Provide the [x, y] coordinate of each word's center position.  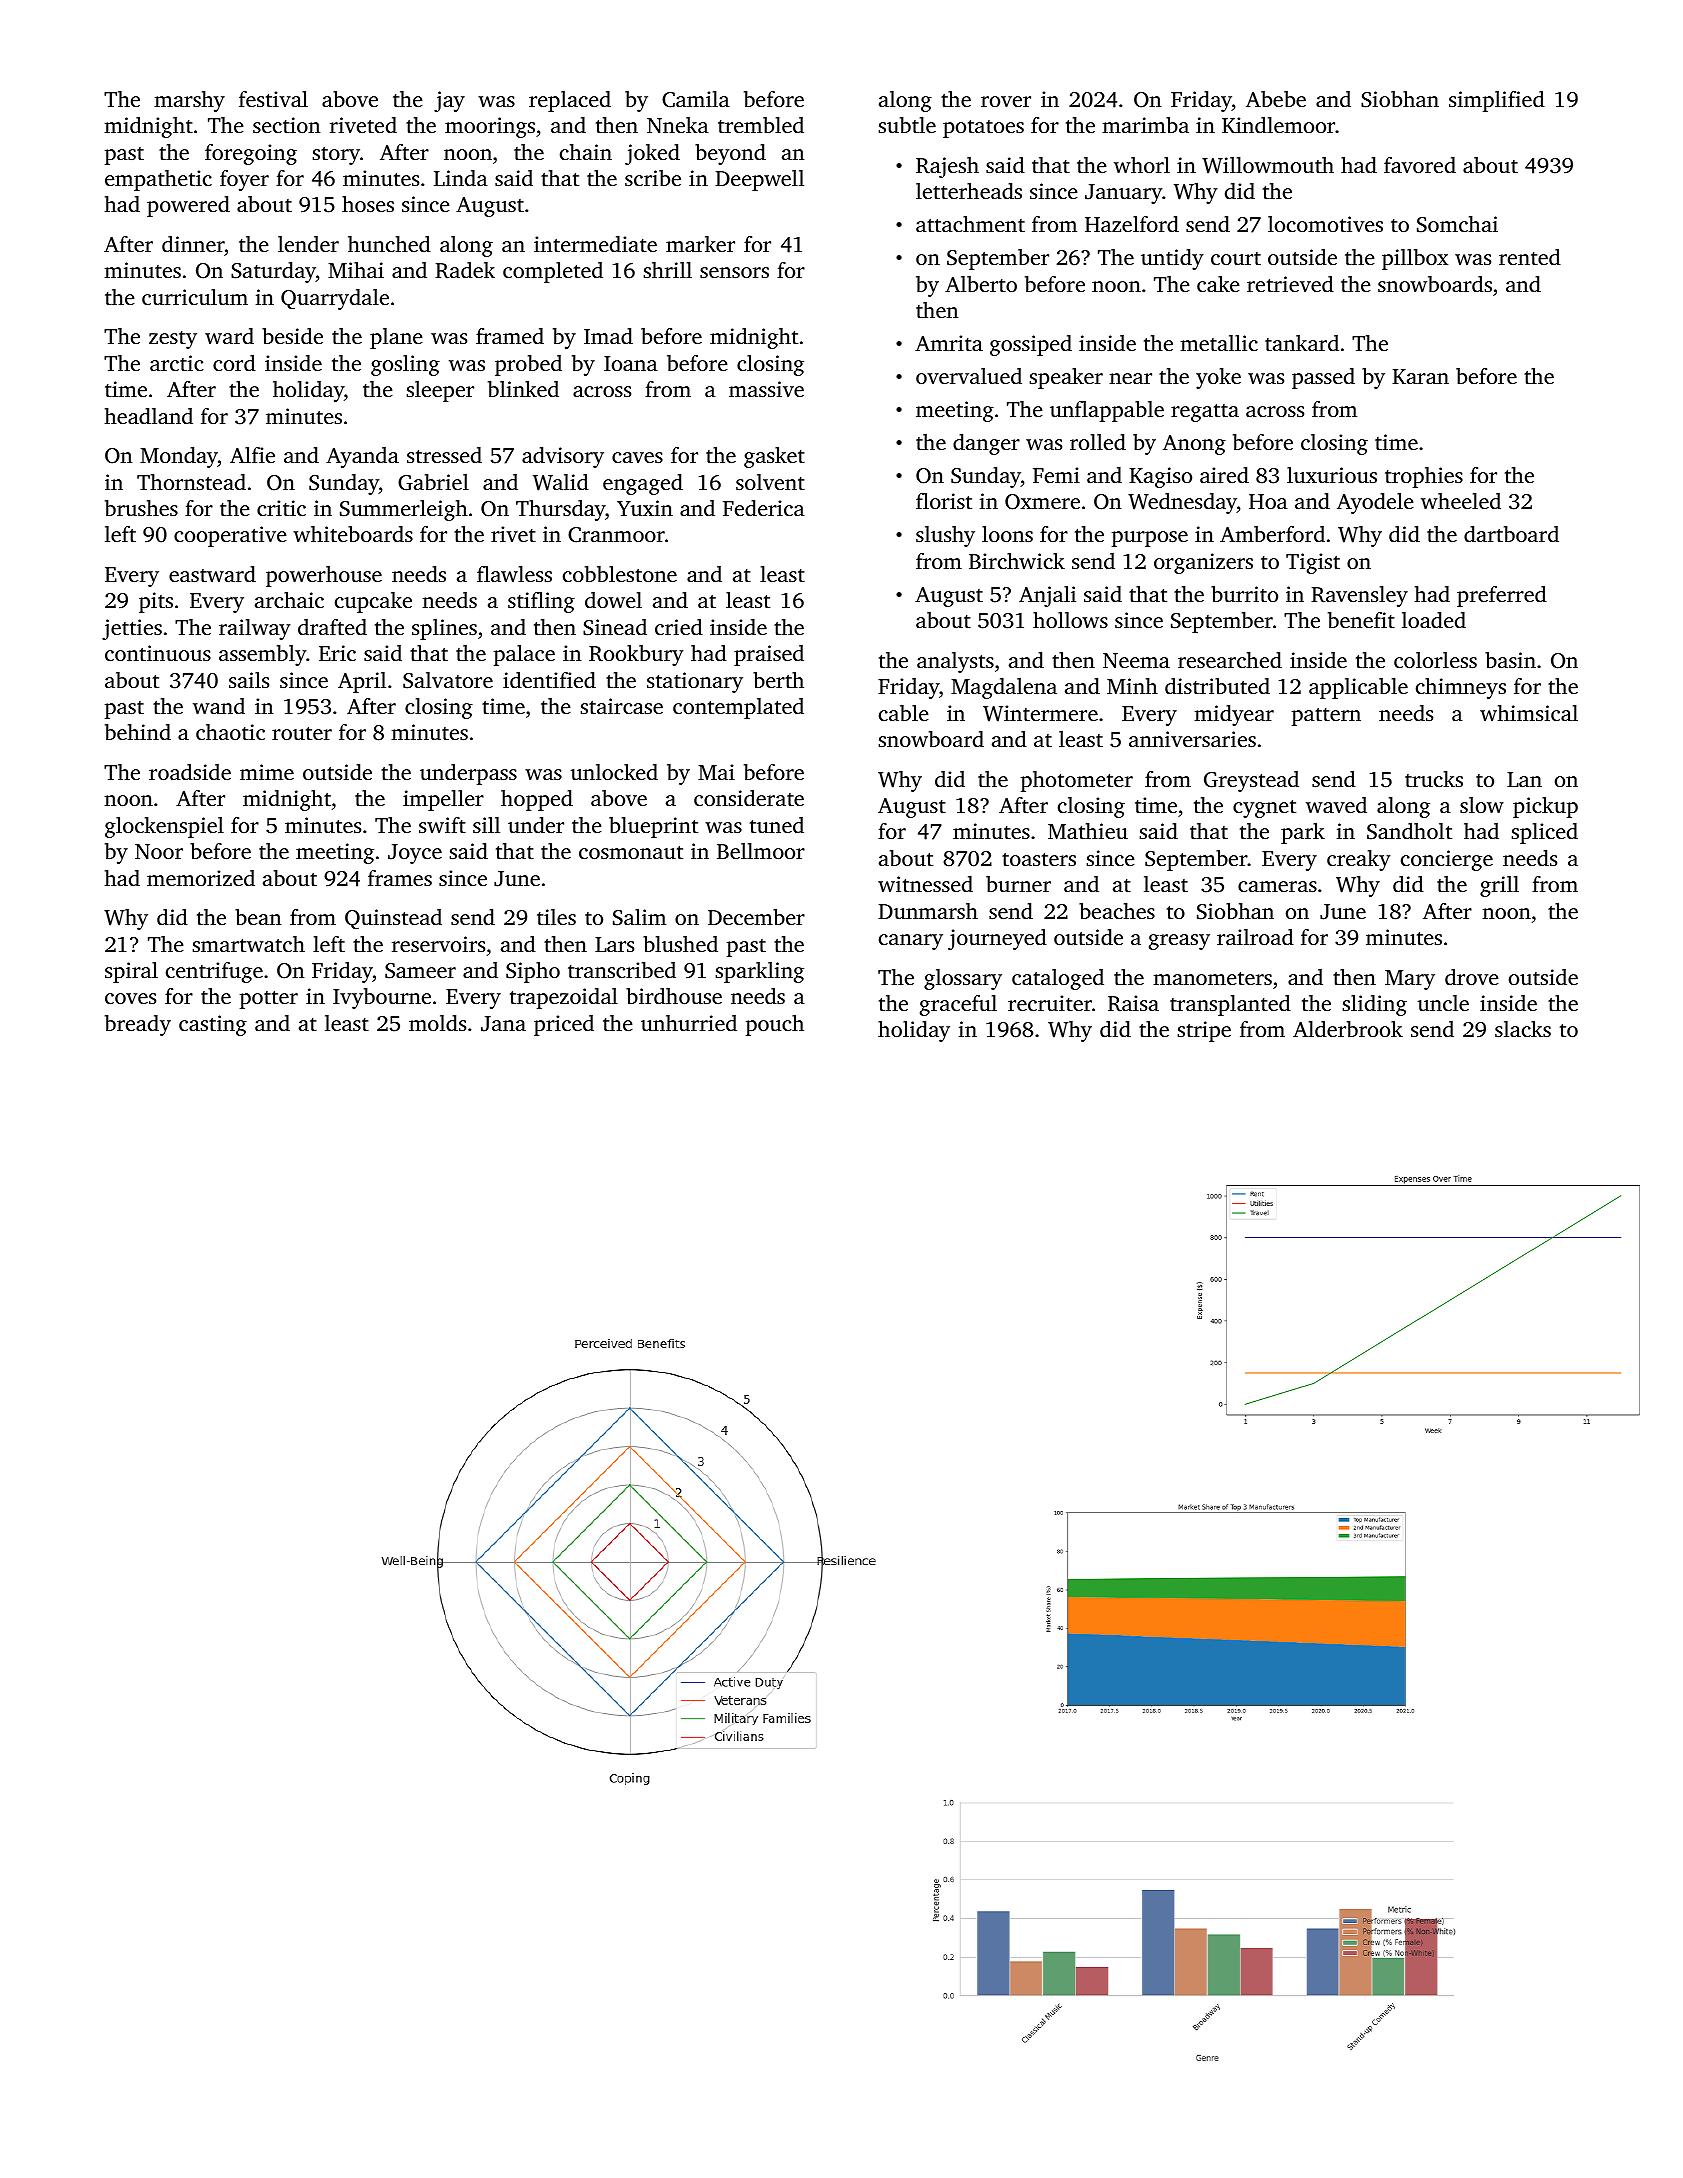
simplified [1497, 101]
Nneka [678, 125]
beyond [730, 154]
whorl [1142, 165]
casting [213, 1025]
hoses [368, 204]
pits [156, 602]
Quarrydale [335, 299]
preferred [1502, 596]
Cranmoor [616, 535]
